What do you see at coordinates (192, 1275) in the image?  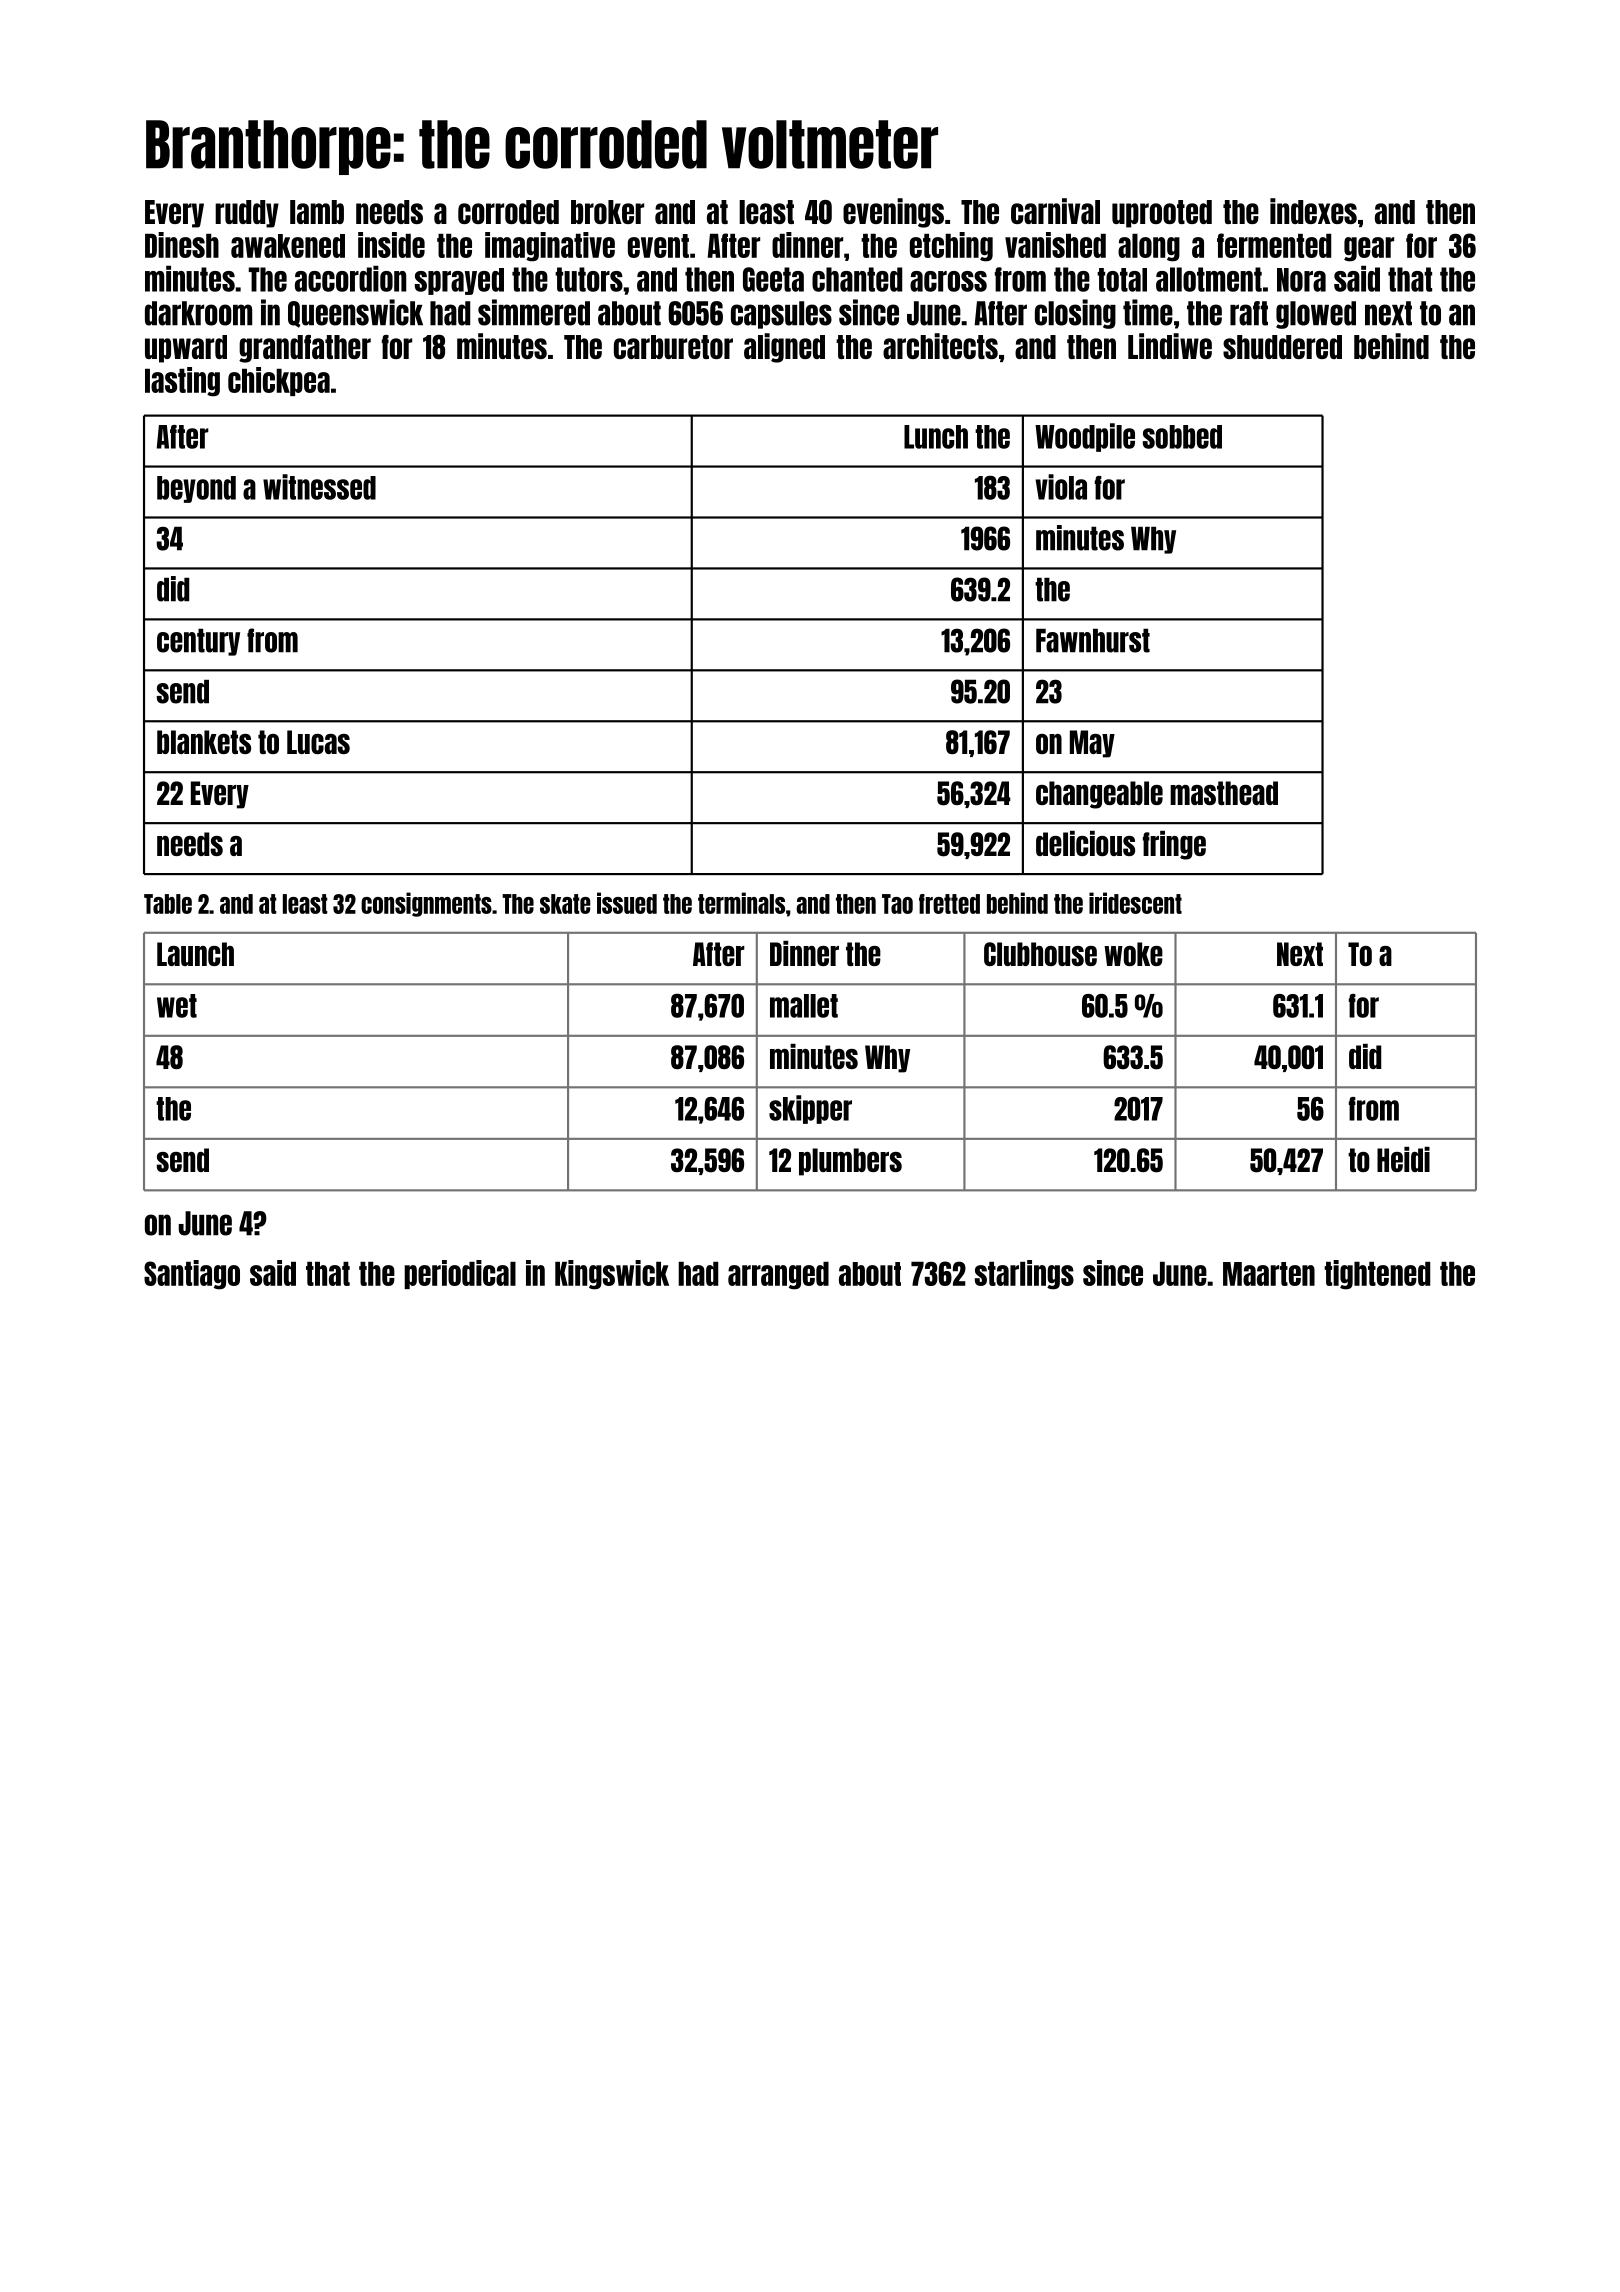 I see `Santiago` at bounding box center [192, 1275].
